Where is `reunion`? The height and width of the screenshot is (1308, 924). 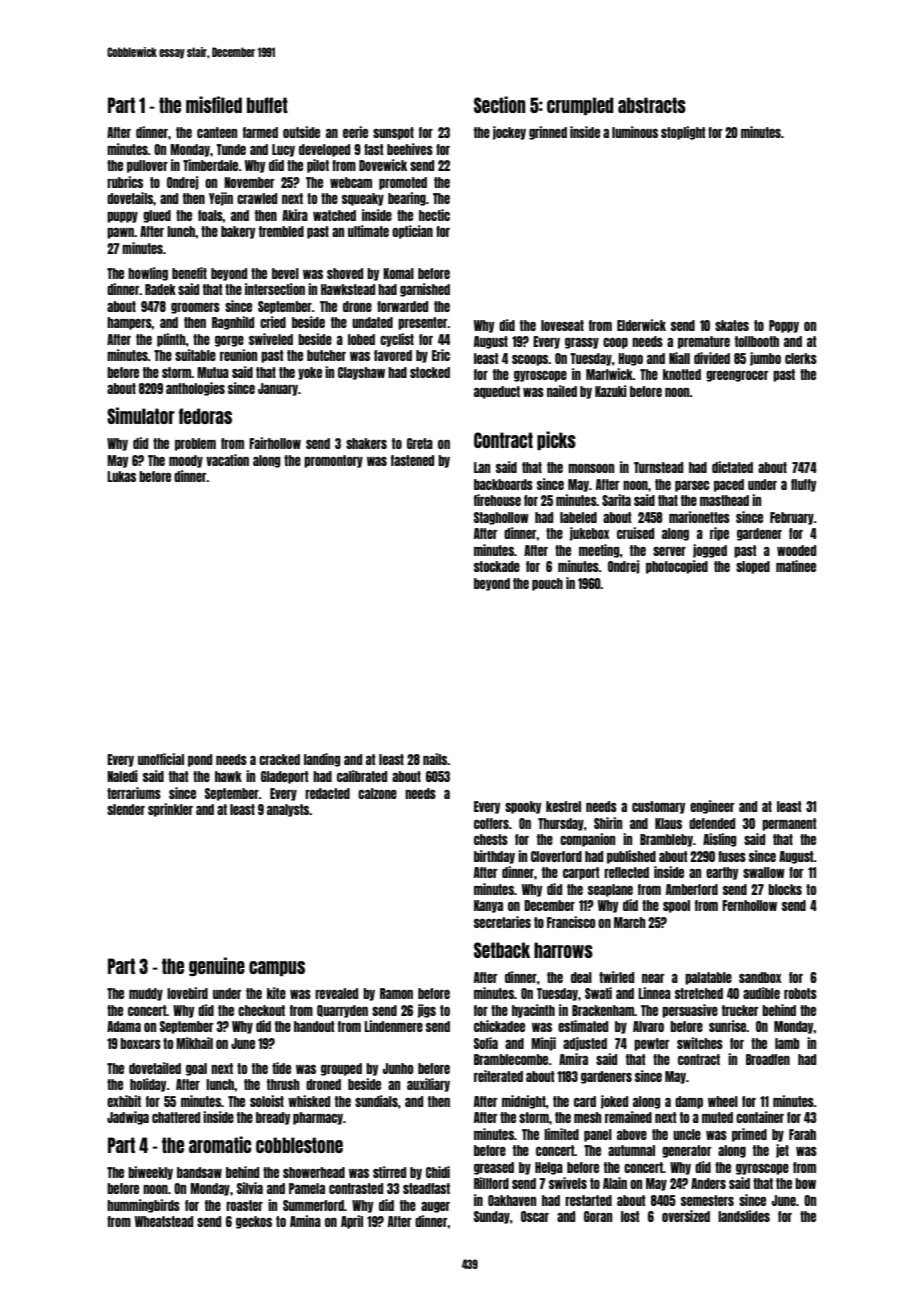 reunion is located at coordinates (238, 355).
